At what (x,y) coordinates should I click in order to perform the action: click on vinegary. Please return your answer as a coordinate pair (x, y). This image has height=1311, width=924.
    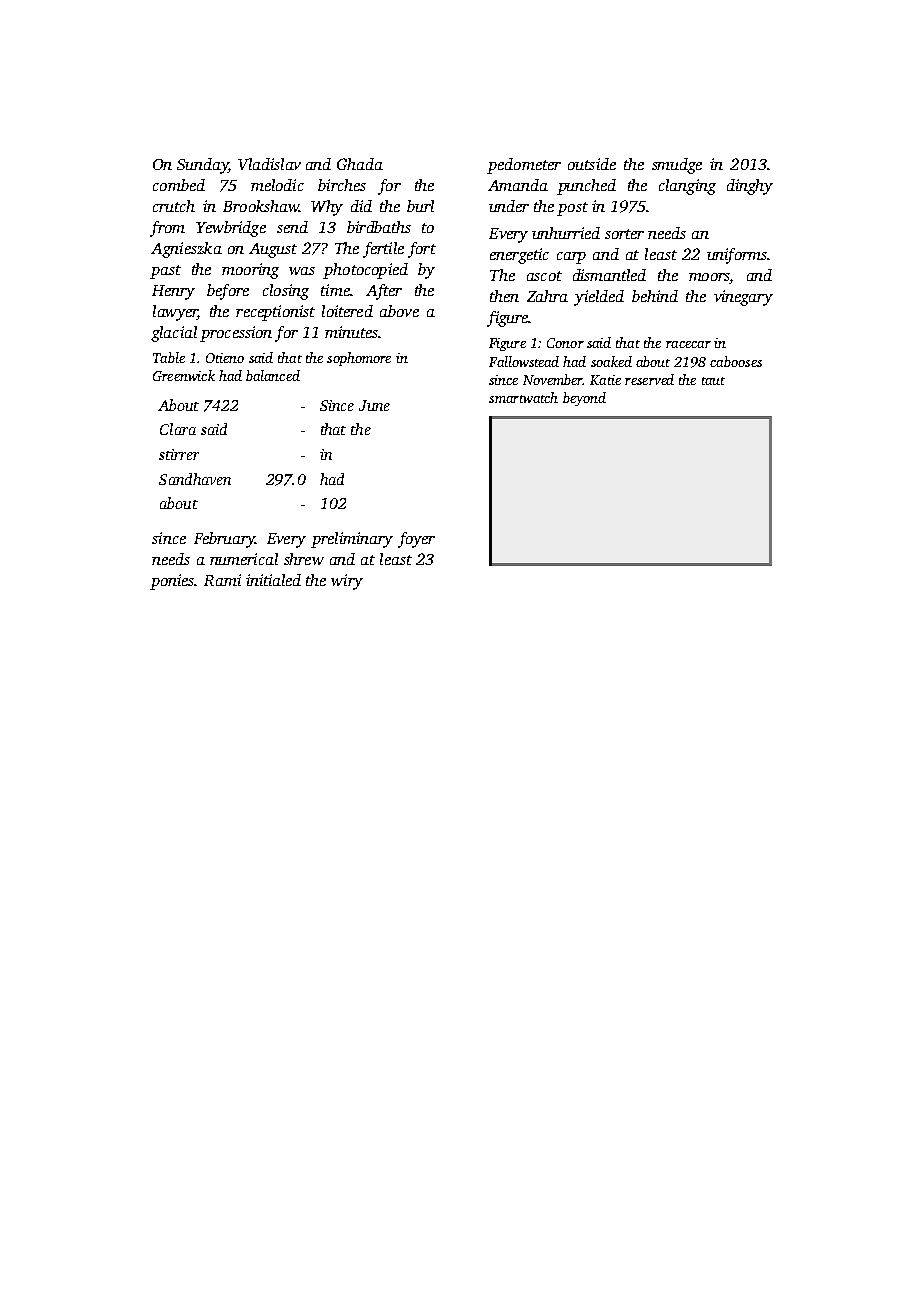
    Looking at the image, I should click on (743, 298).
